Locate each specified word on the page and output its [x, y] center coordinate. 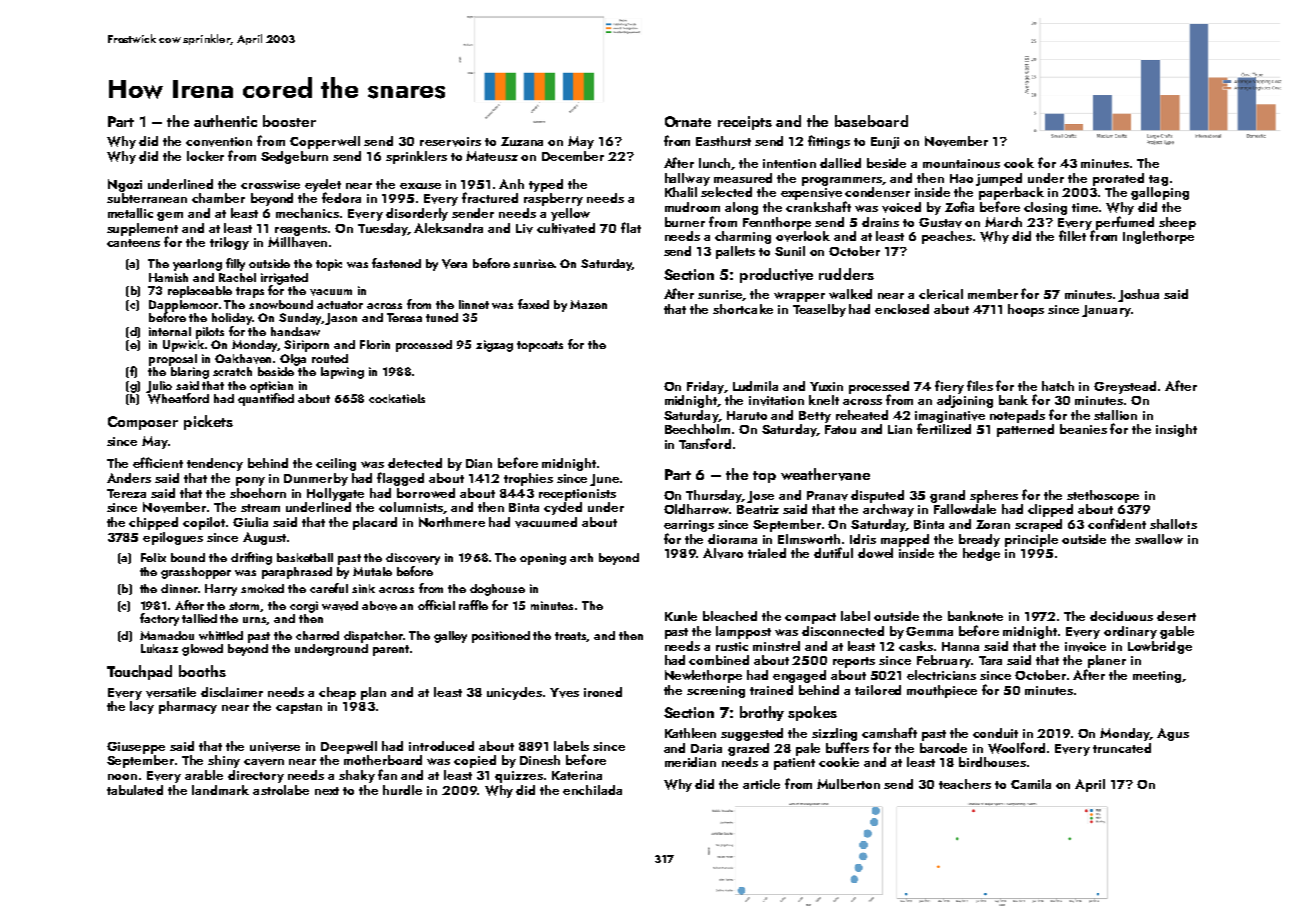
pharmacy [188, 707]
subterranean [147, 198]
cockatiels [397, 398]
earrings [689, 526]
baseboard [871, 121]
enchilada [592, 790]
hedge [981, 554]
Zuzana [522, 141]
